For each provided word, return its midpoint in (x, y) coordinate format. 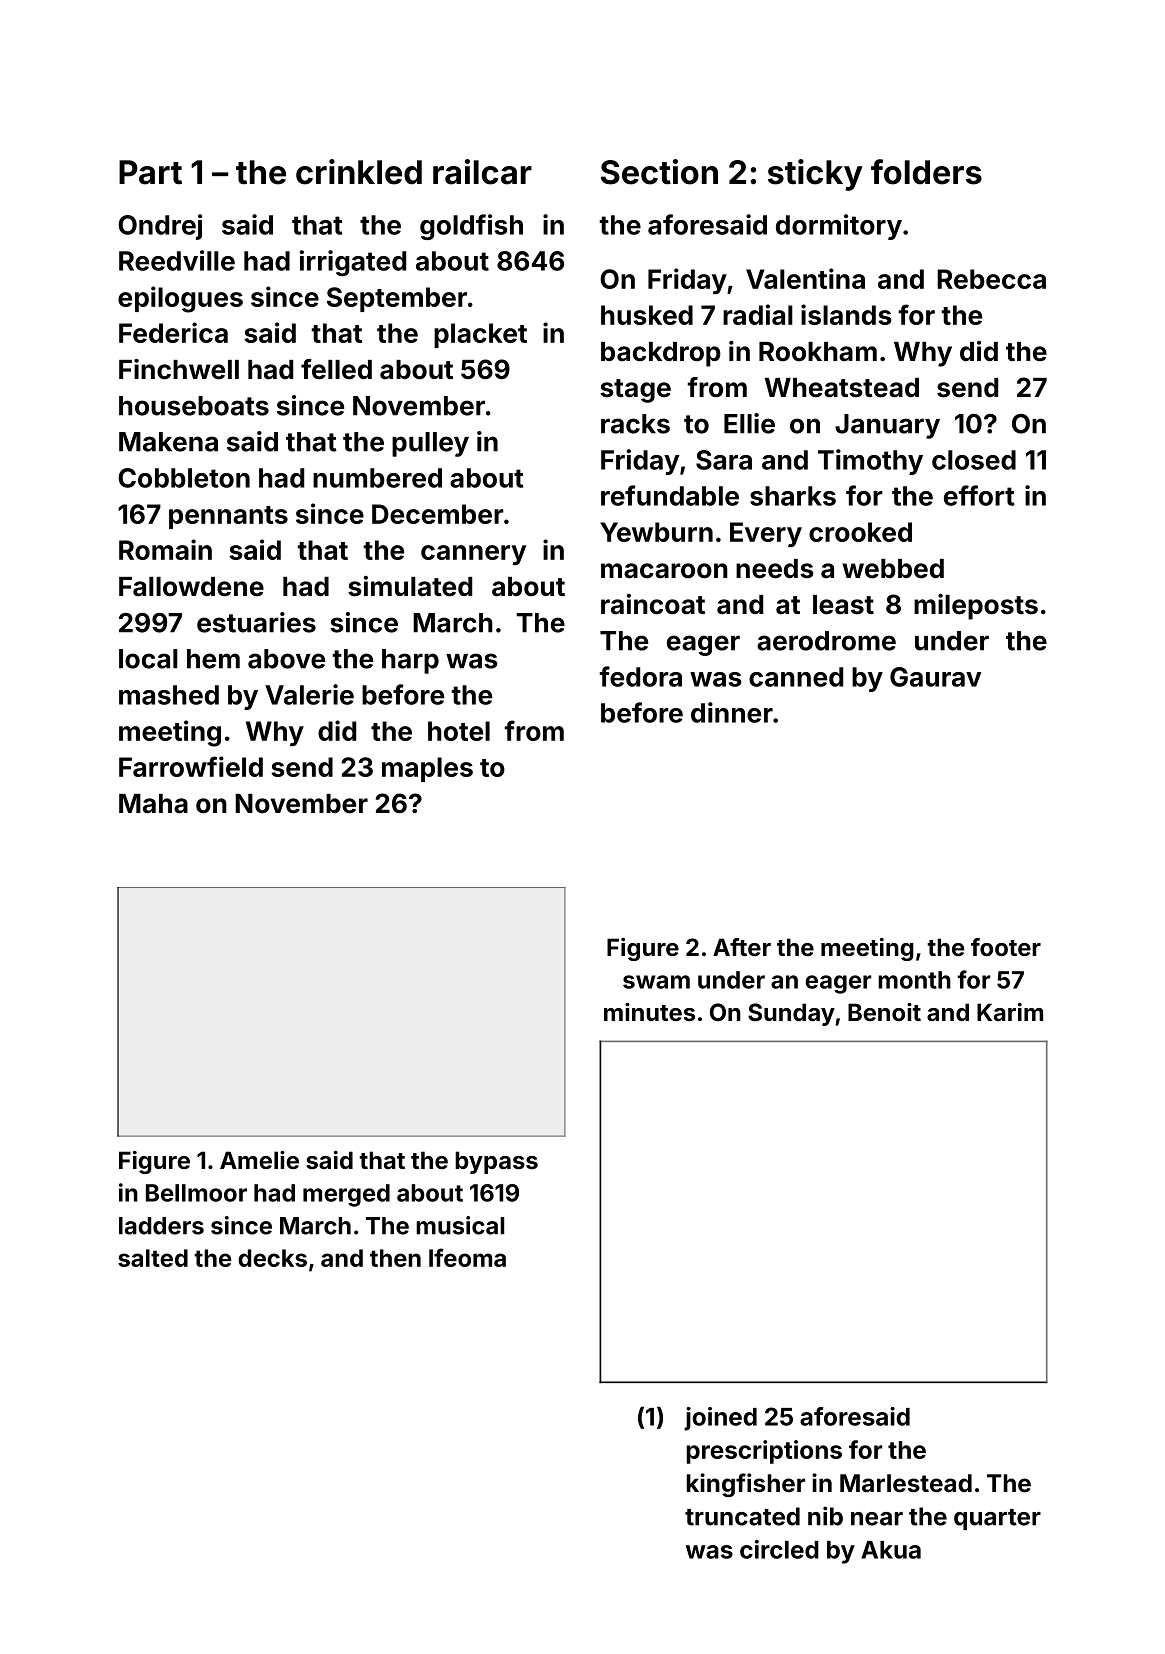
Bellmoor (196, 1193)
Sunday (791, 1014)
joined (720, 1419)
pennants (228, 517)
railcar (482, 172)
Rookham (818, 352)
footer (1006, 947)
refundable (670, 495)
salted (153, 1258)
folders (926, 172)
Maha (153, 804)
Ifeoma (467, 1257)
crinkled (359, 172)
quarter (997, 1519)
